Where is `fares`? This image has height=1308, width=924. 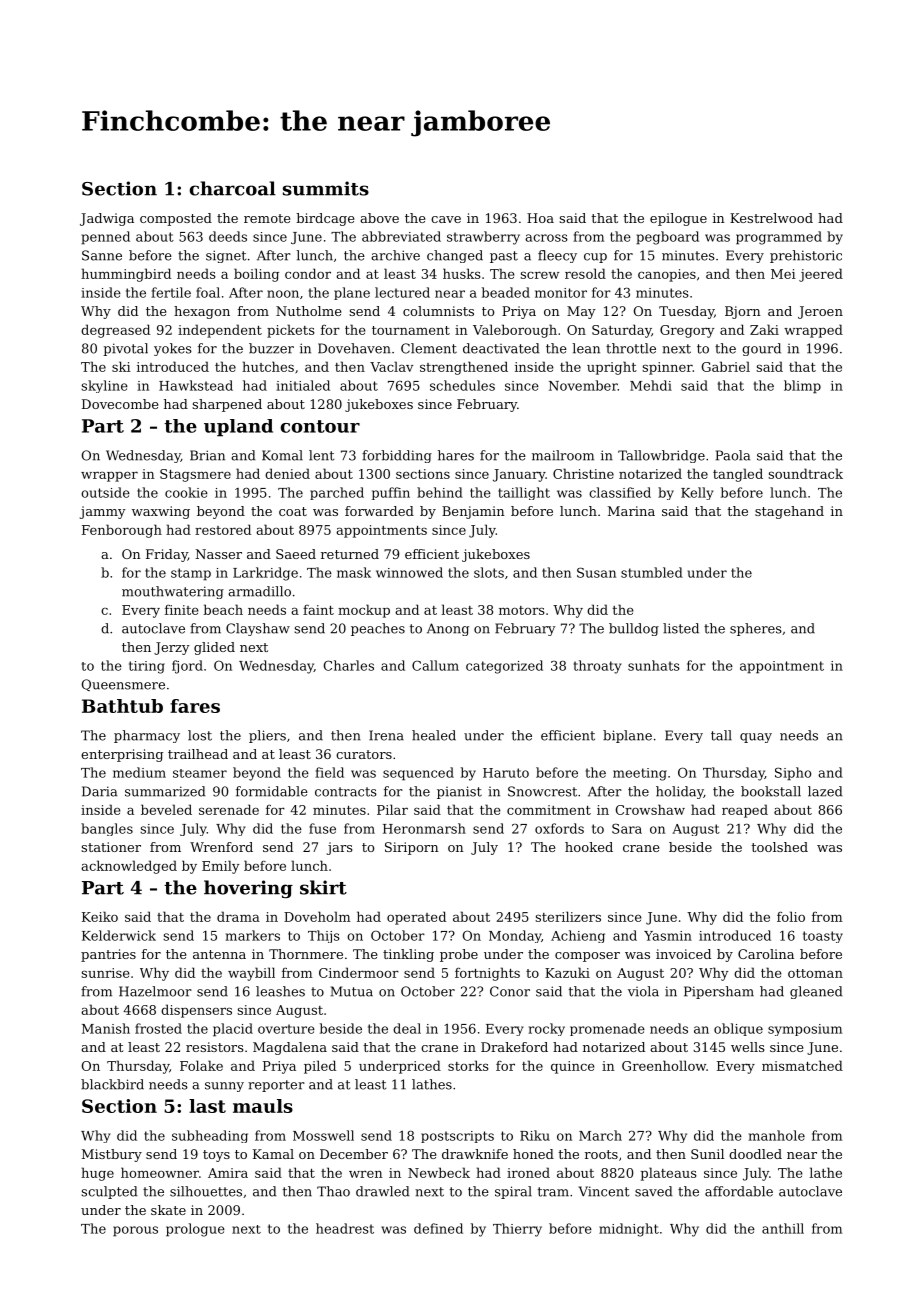
fares is located at coordinates (195, 706).
